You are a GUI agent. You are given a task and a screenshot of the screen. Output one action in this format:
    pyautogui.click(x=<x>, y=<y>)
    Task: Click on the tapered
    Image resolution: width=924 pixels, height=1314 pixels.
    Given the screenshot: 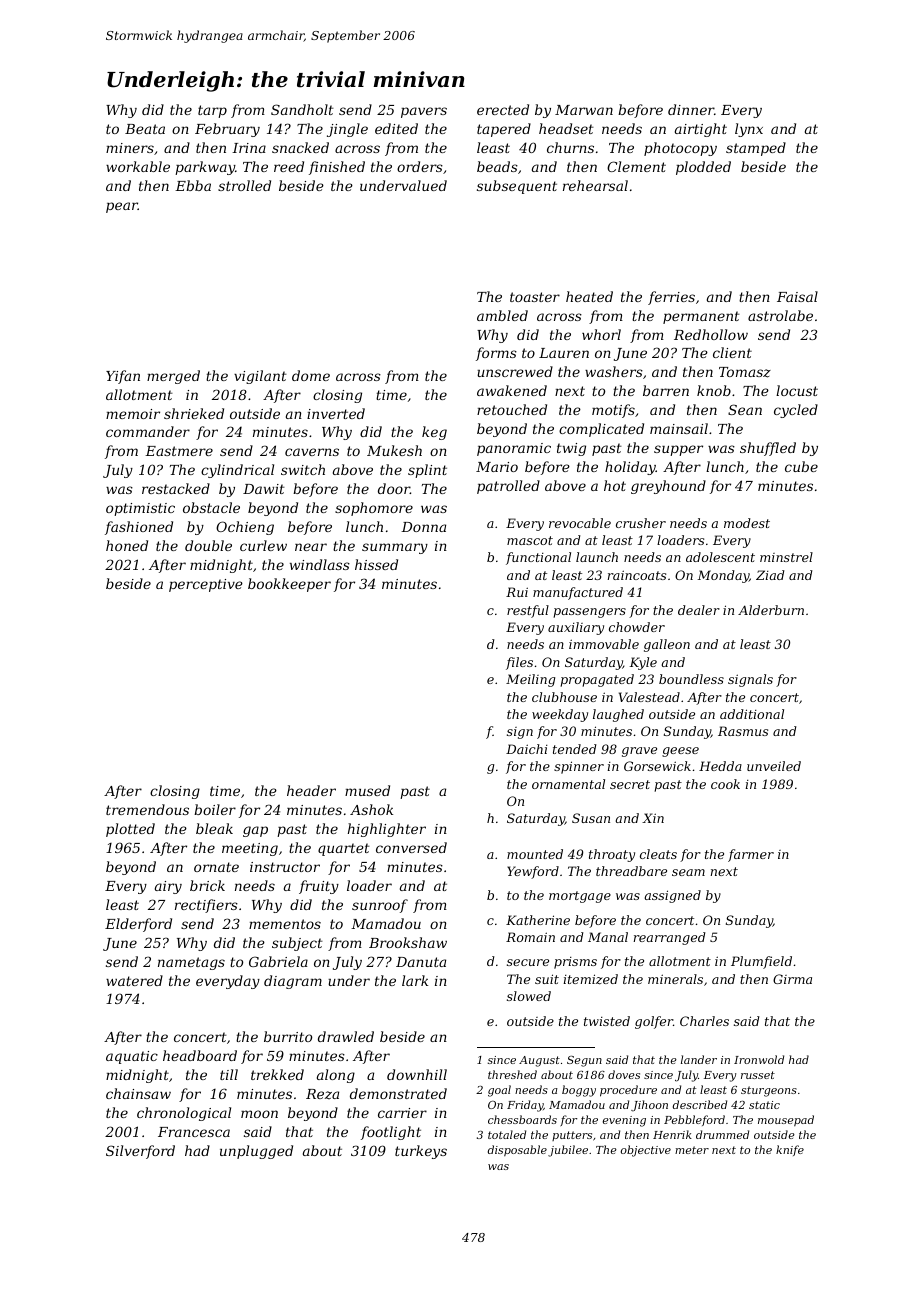 What is the action you would take?
    pyautogui.click(x=504, y=130)
